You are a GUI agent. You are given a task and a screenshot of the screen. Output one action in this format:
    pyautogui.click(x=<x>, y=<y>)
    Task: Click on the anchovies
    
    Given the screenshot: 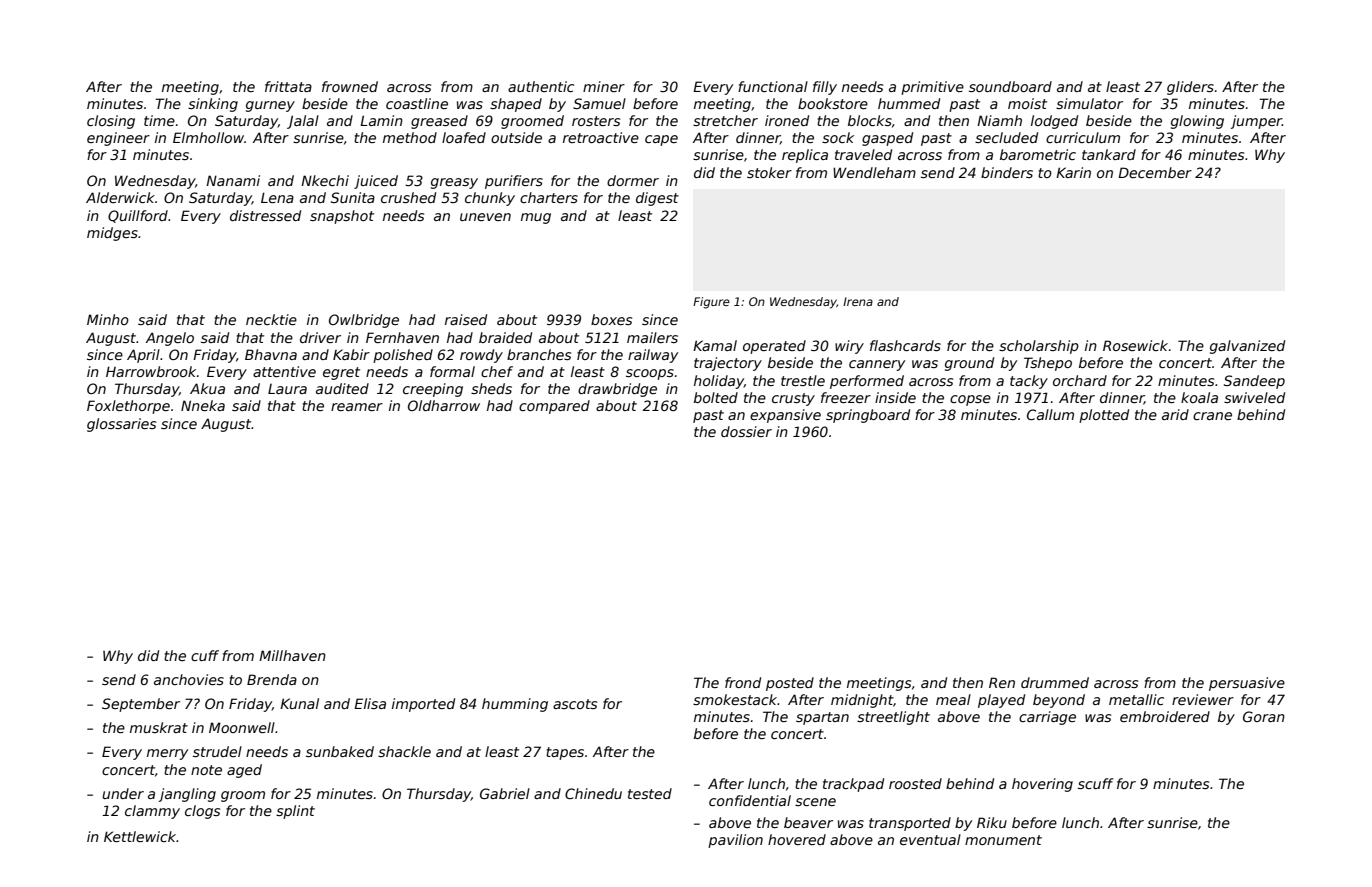 What is the action you would take?
    pyautogui.click(x=189, y=679)
